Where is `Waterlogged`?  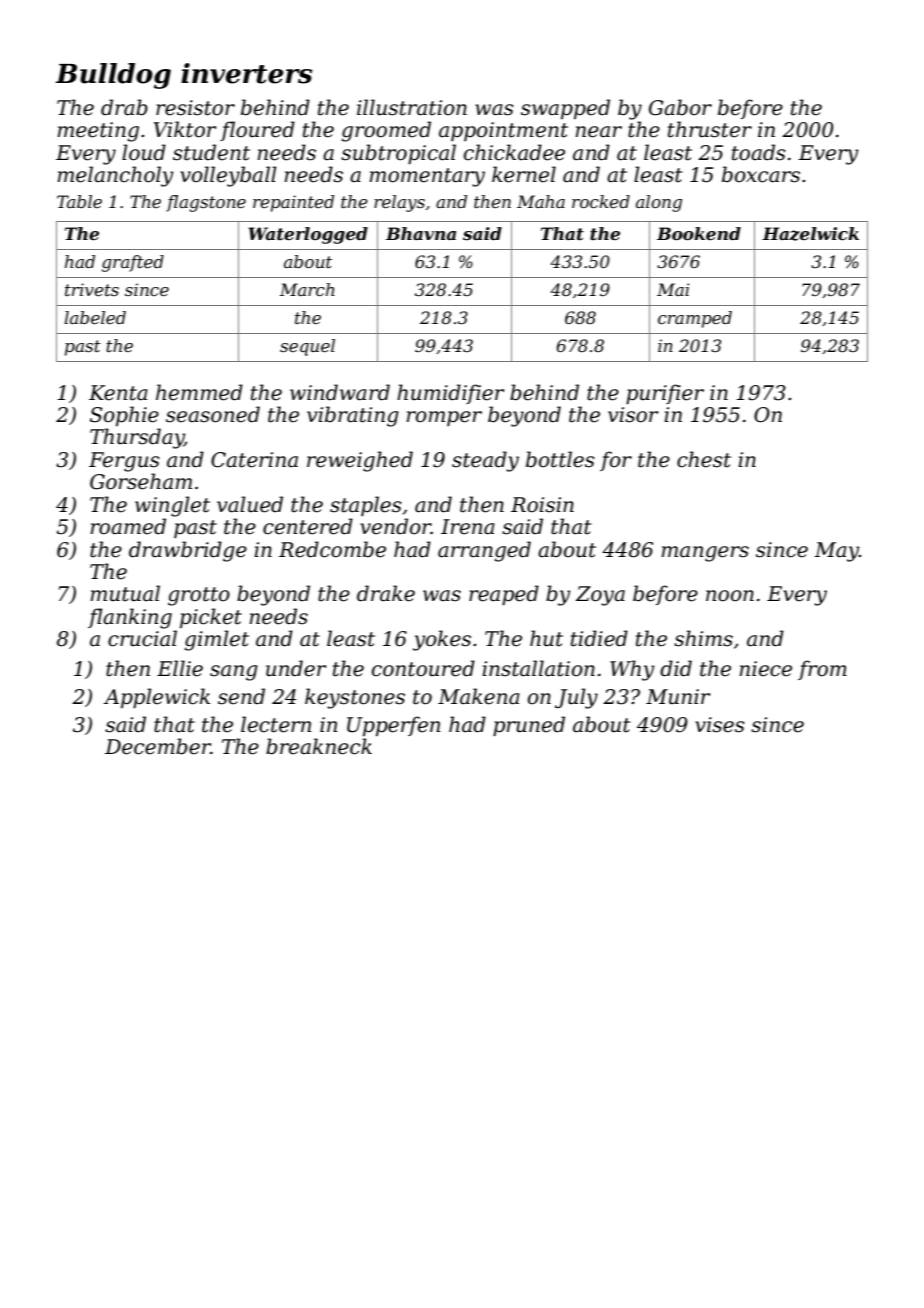
Waterlogged is located at coordinates (308, 235).
